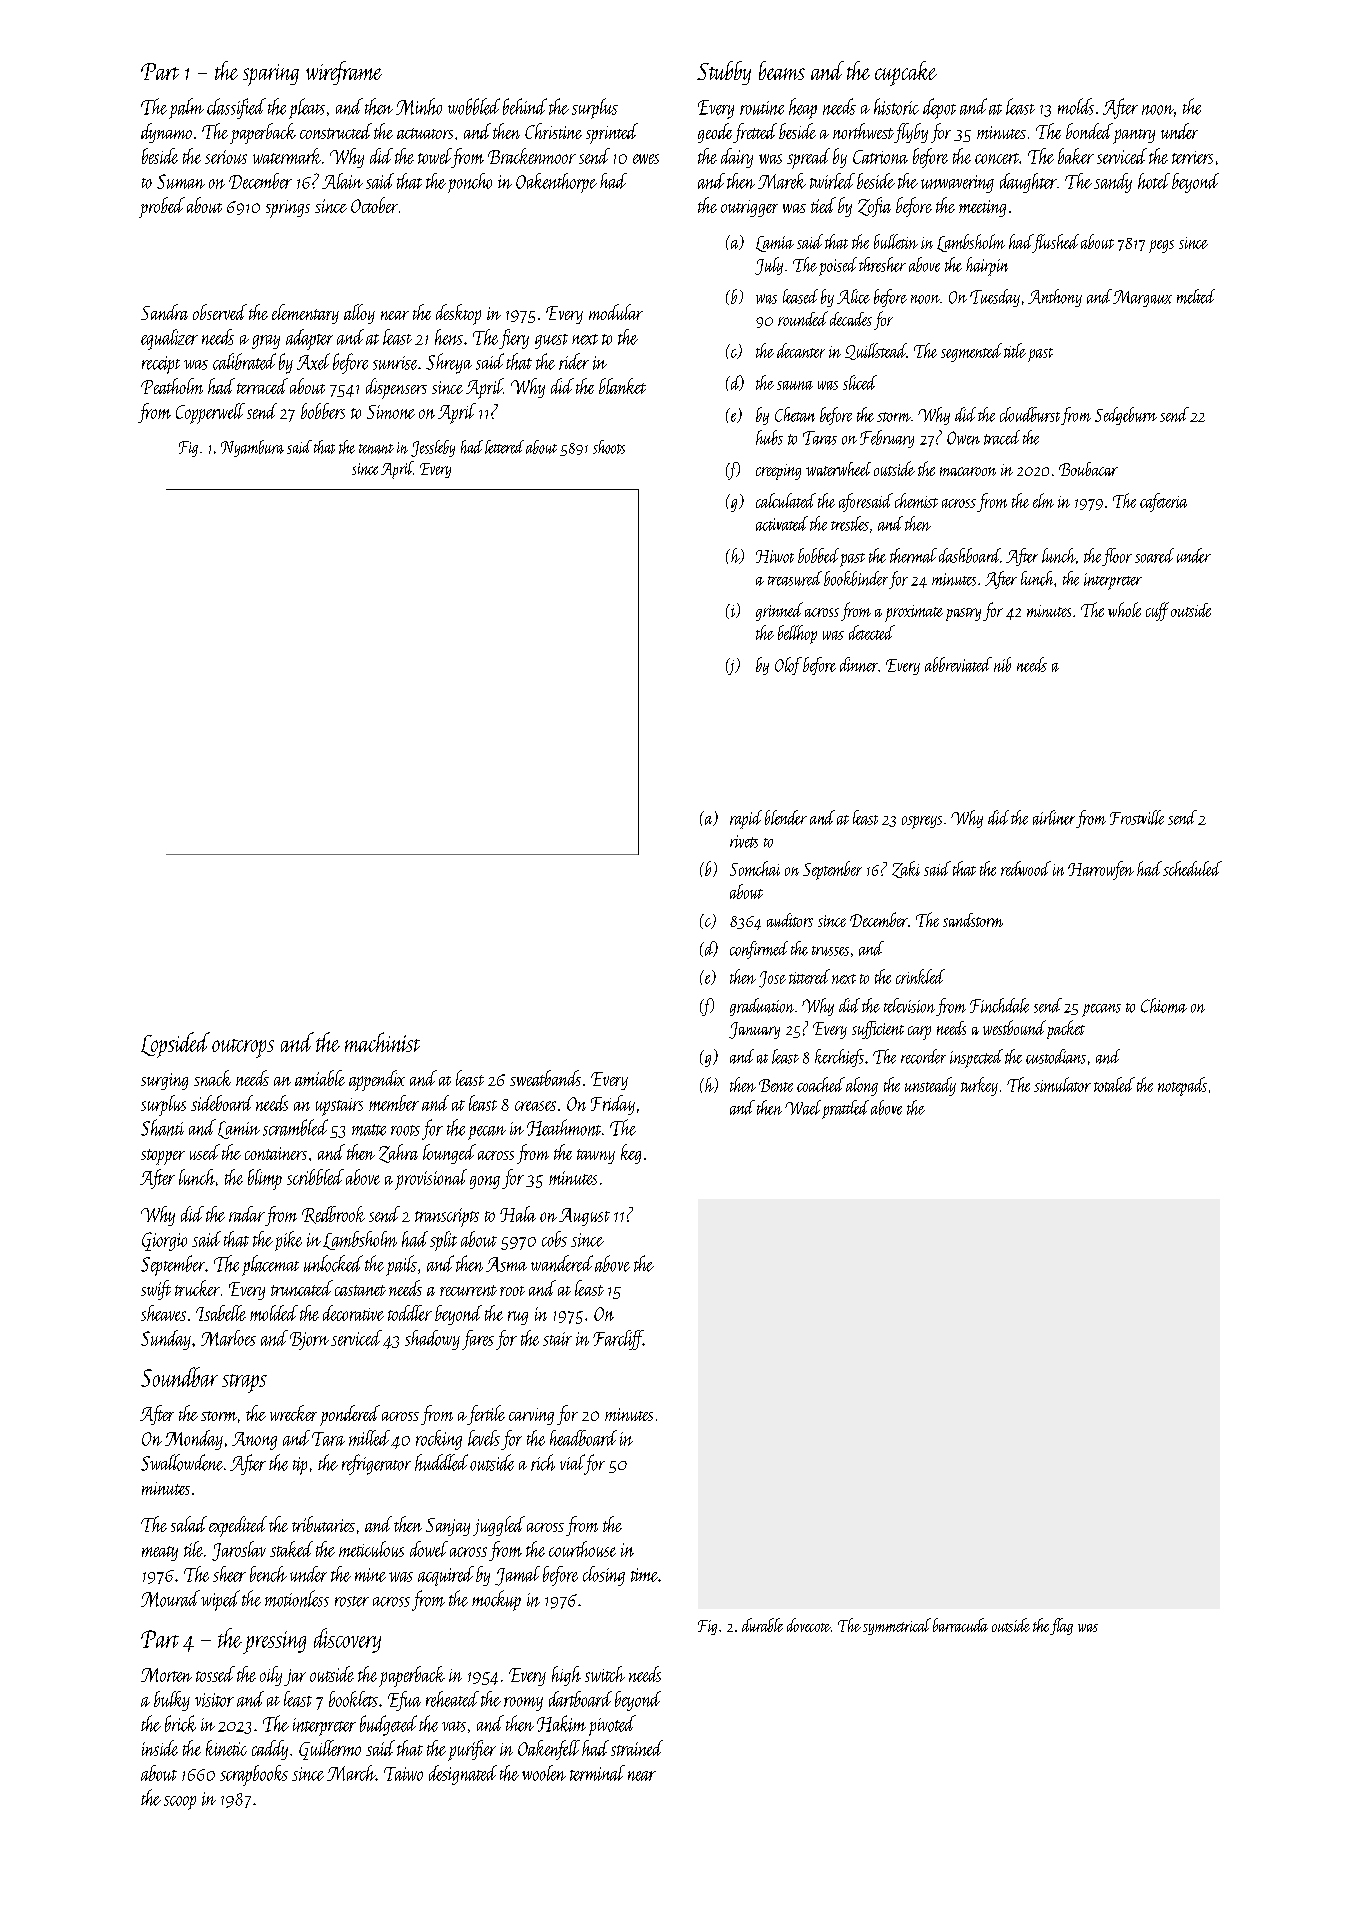 The width and height of the page is (1361, 1925). What do you see at coordinates (1137, 817) in the page?
I see `Frostville` at bounding box center [1137, 817].
